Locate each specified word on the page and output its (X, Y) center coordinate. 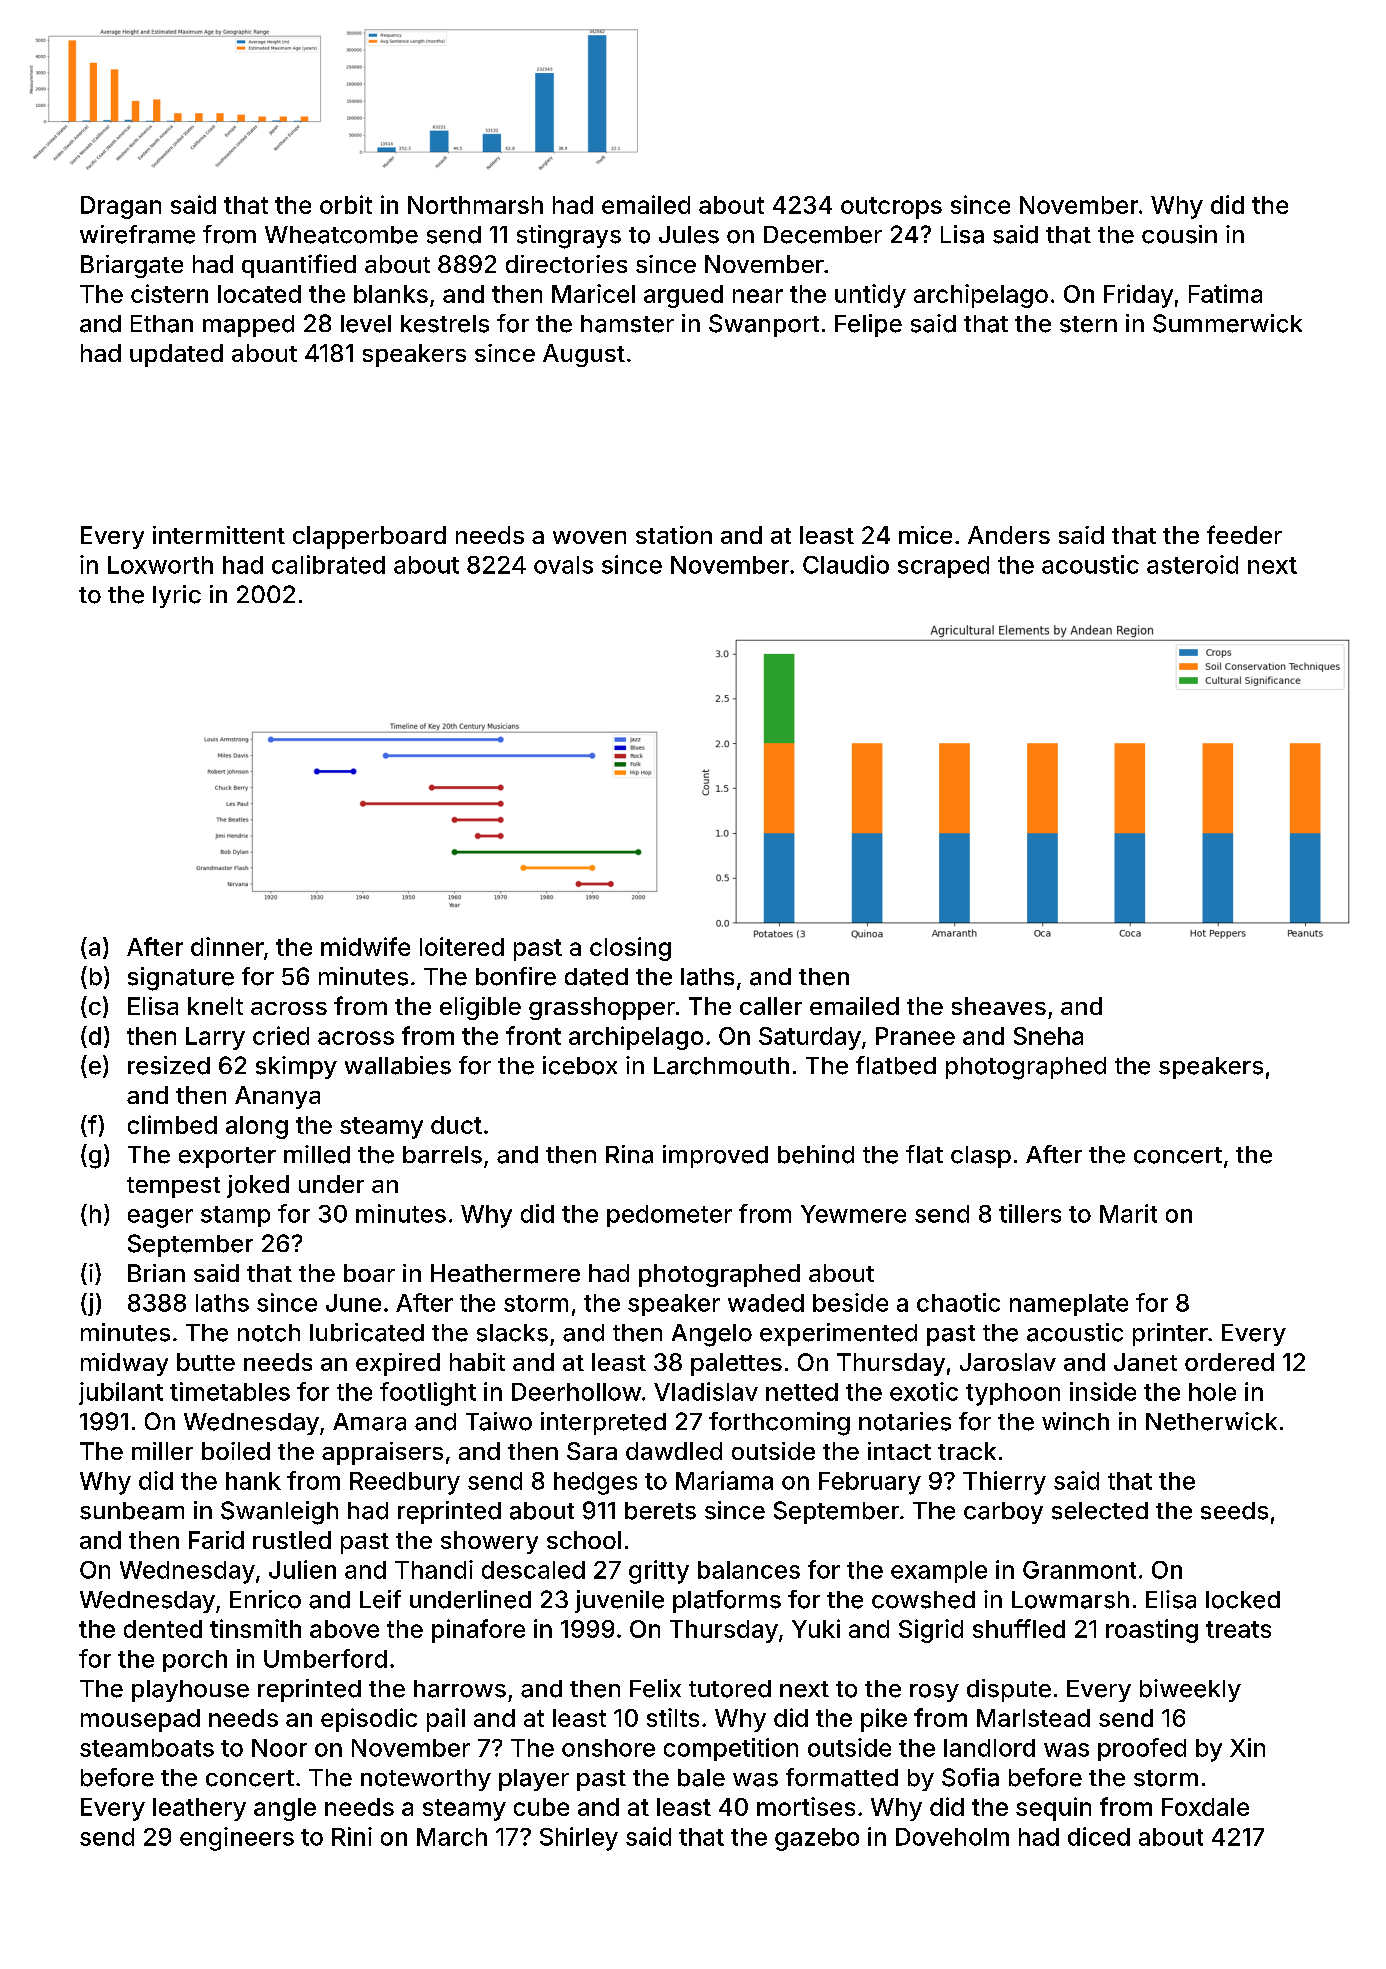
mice (925, 535)
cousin (1179, 234)
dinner (227, 946)
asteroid (1192, 564)
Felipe (868, 325)
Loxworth (160, 565)
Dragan (121, 207)
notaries (905, 1421)
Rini (352, 1836)
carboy (1003, 1513)
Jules (689, 235)
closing (630, 949)
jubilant (121, 1393)
